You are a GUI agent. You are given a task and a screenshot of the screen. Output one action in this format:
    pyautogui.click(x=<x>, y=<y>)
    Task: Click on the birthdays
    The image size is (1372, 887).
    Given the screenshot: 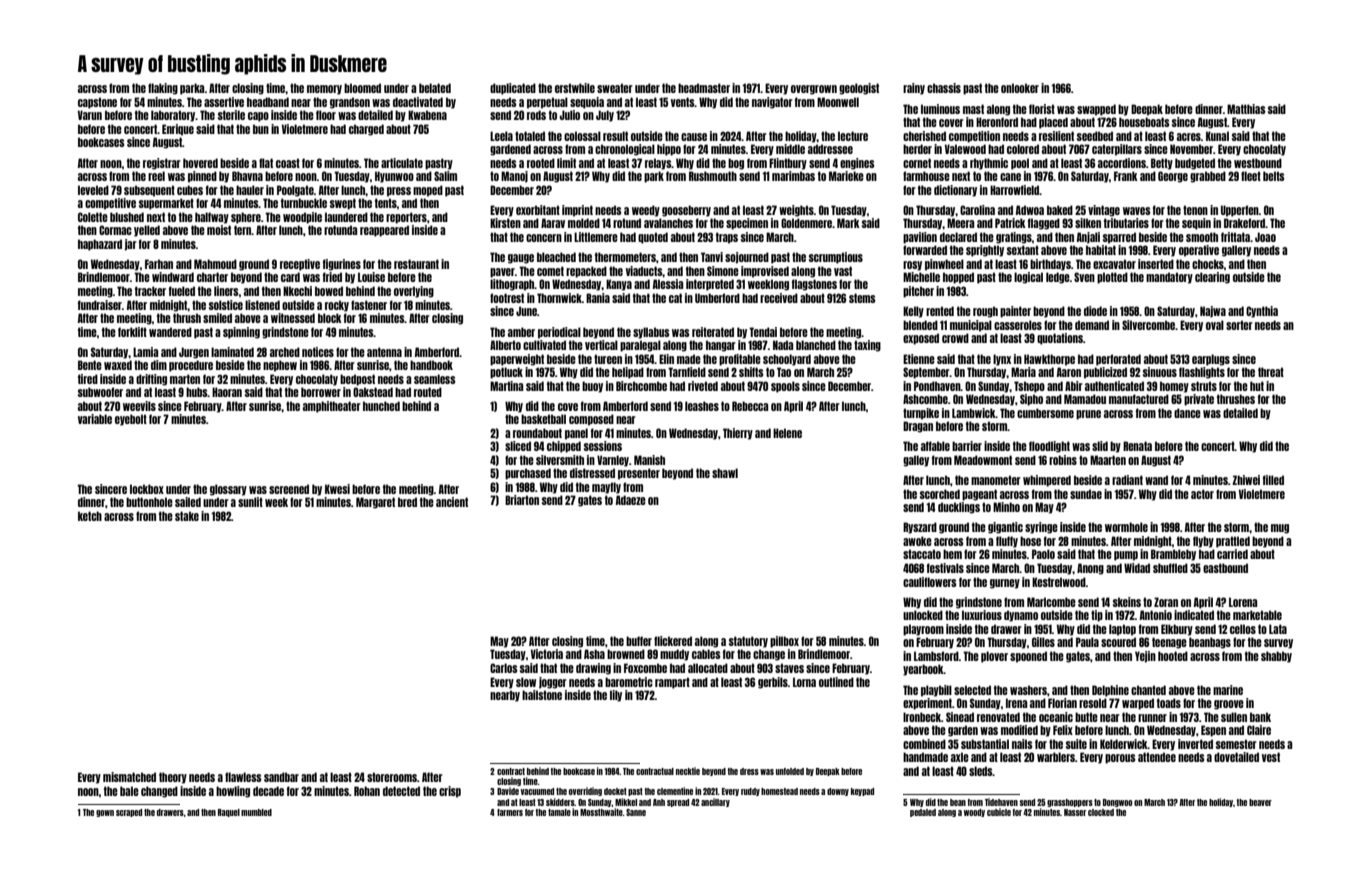 What is the action you would take?
    pyautogui.click(x=1050, y=265)
